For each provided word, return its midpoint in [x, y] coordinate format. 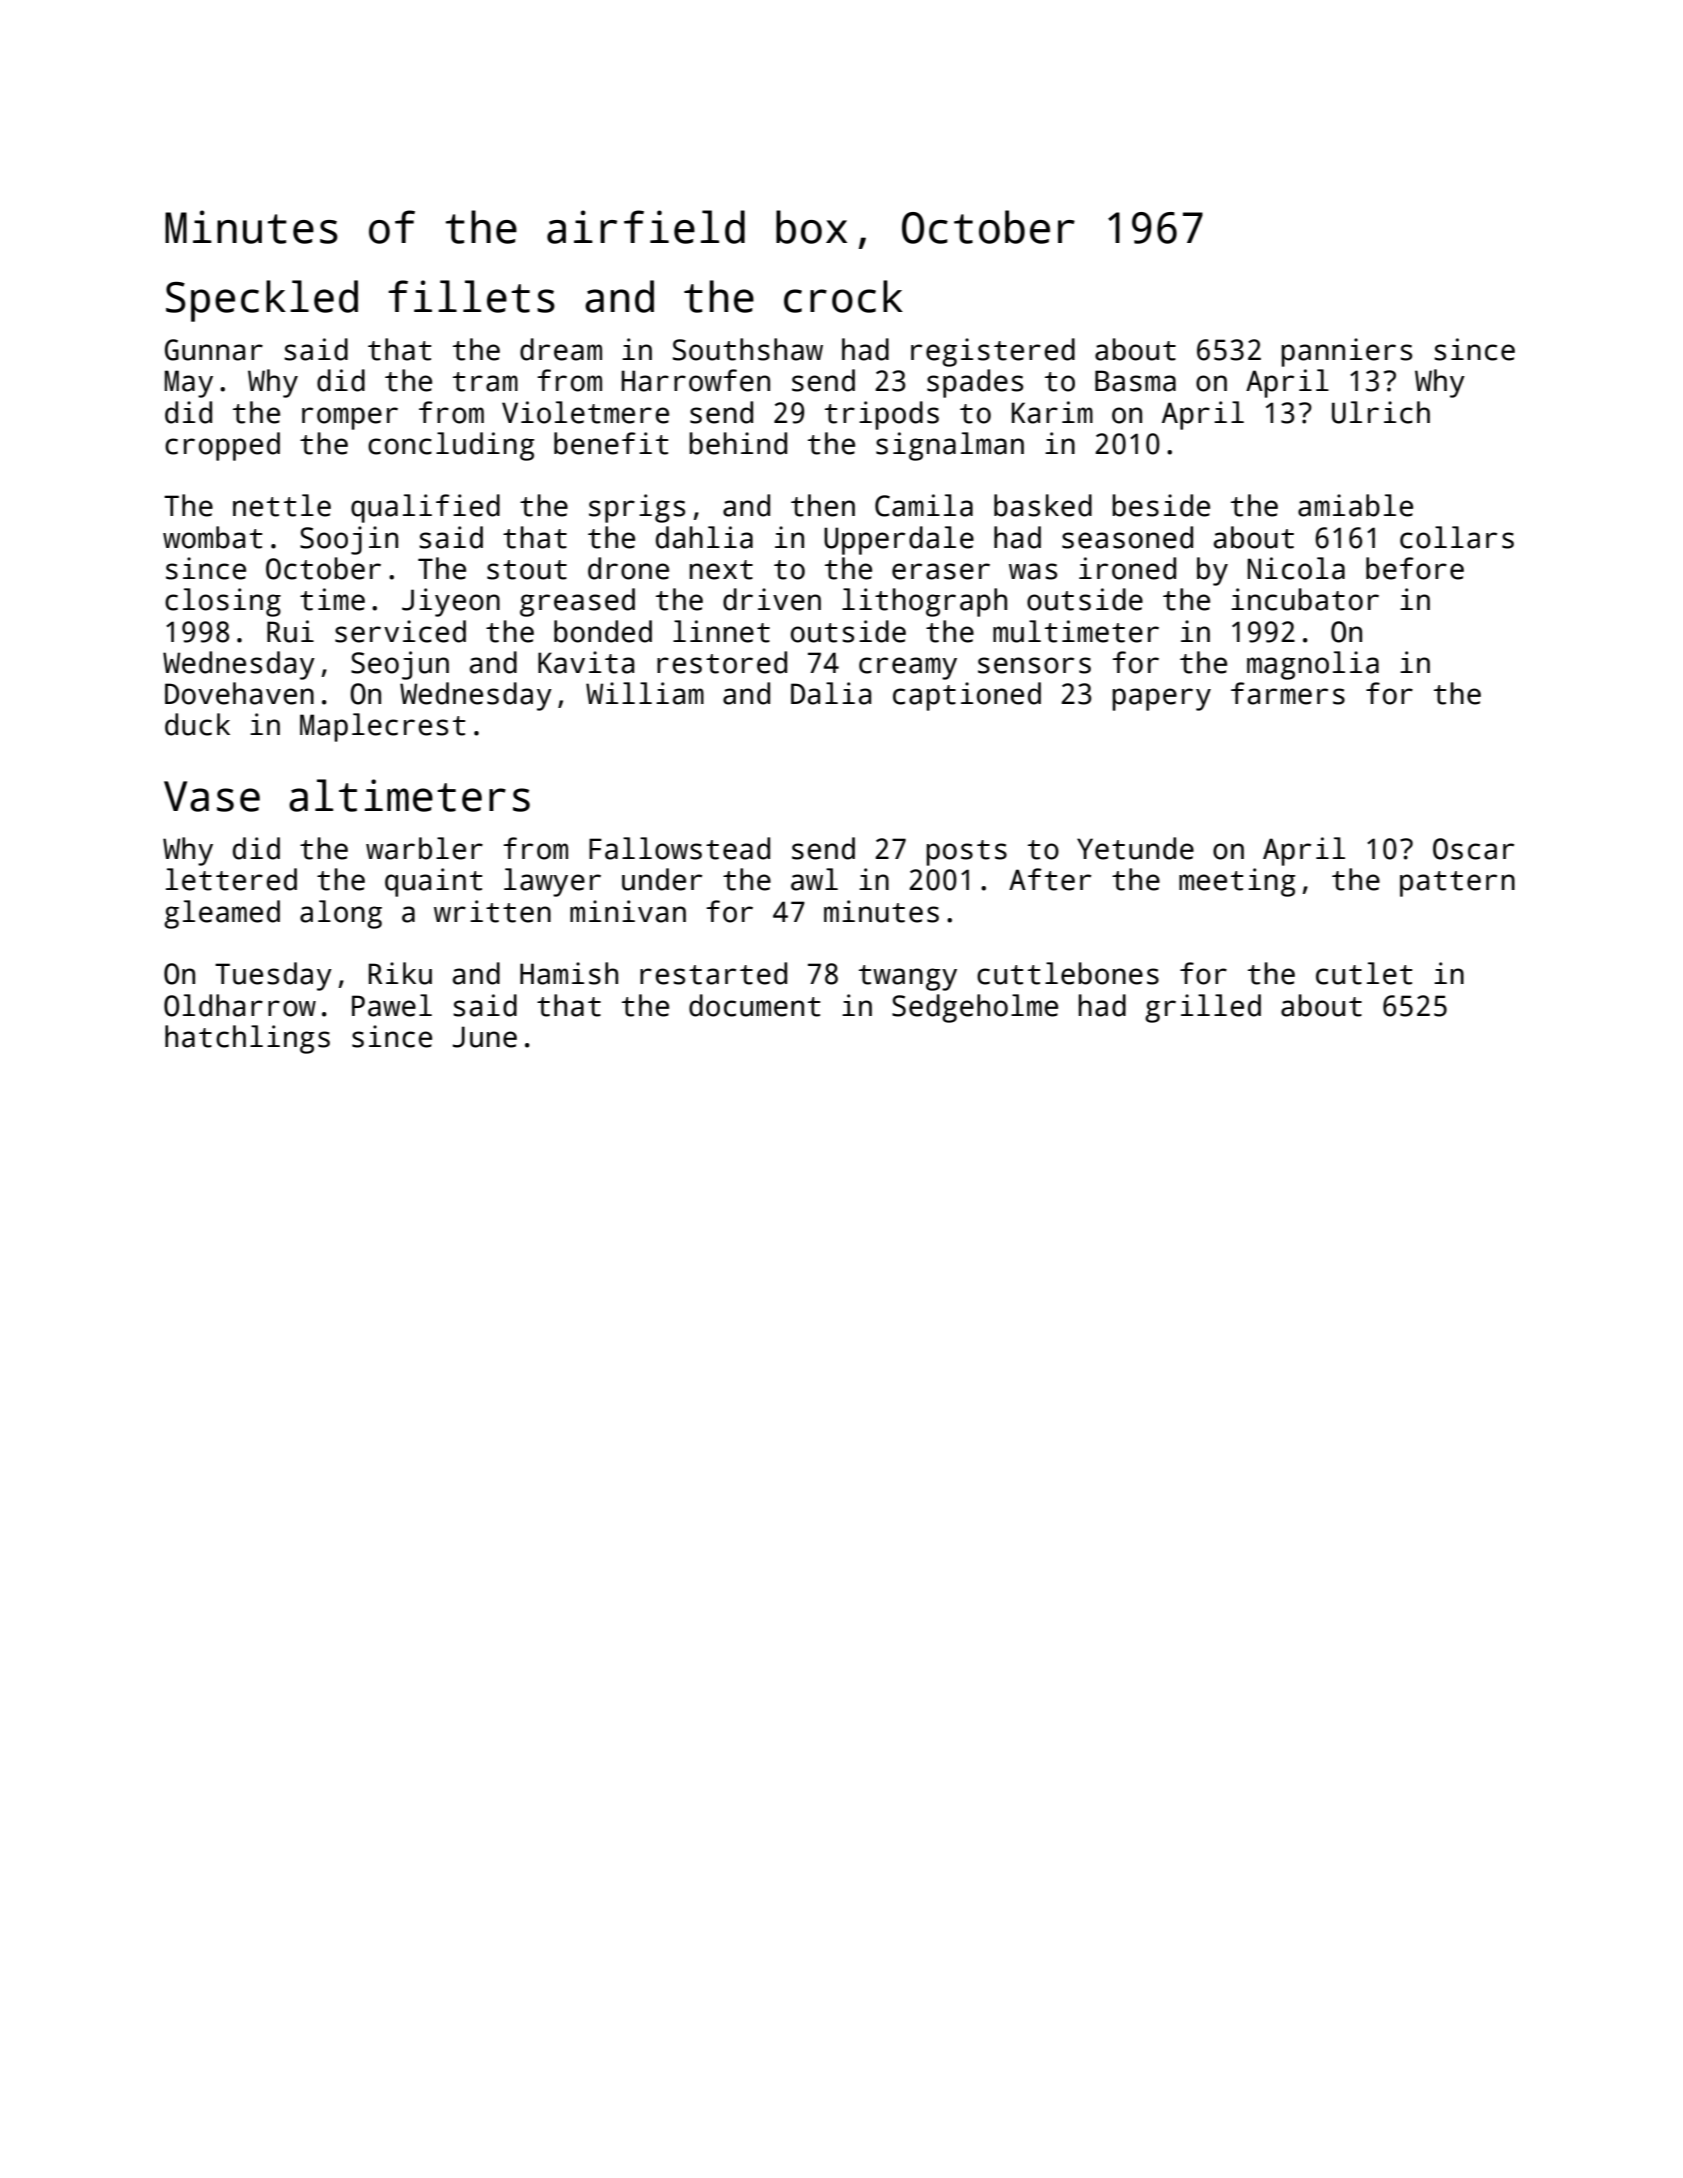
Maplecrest [382, 727]
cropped [222, 446]
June [485, 1037]
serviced [400, 631]
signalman [950, 446]
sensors [1034, 665]
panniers [1346, 352]
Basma [1135, 381]
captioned [967, 696]
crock [843, 296]
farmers [1288, 693]
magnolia [1313, 665]
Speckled [262, 301]
